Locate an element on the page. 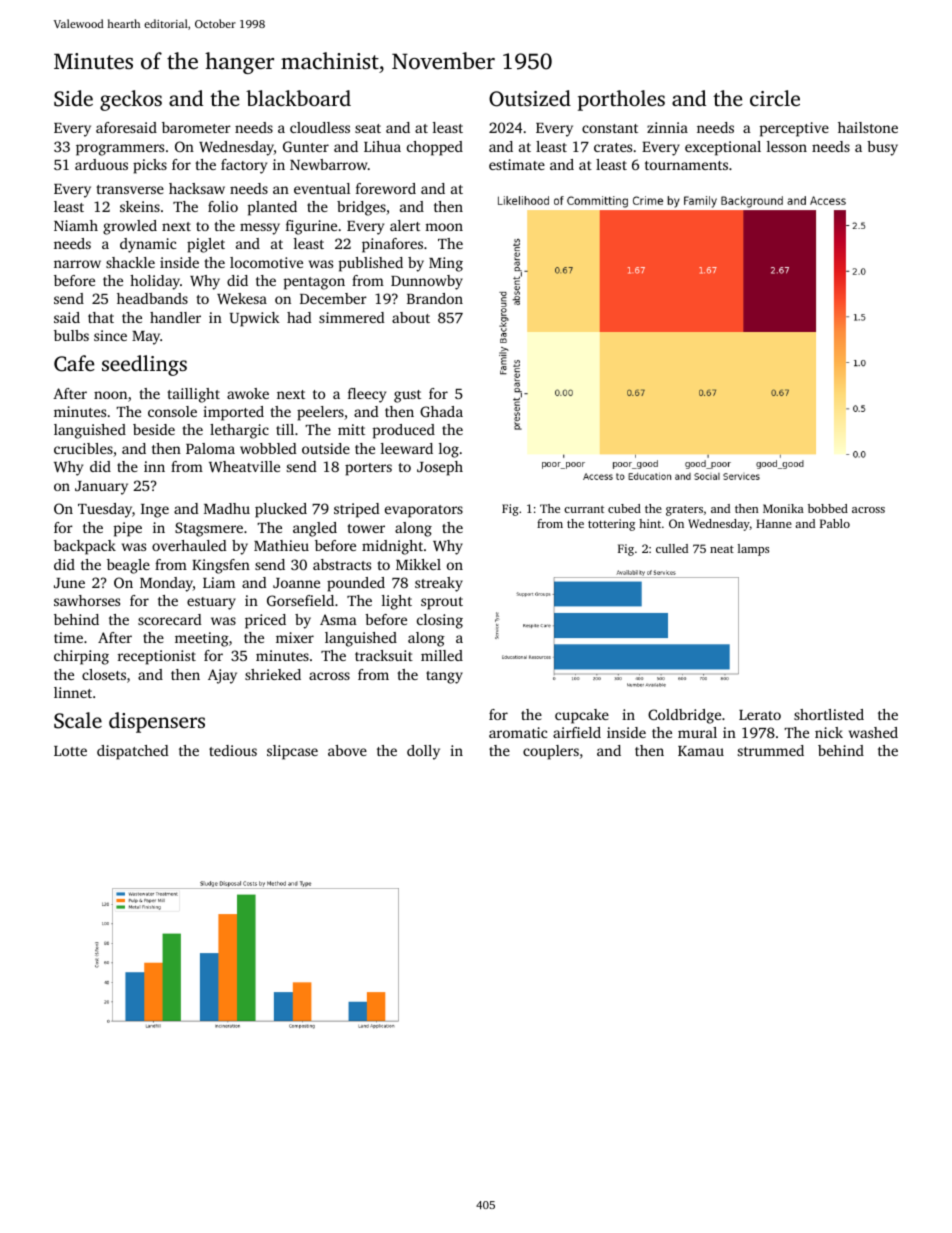 The width and height of the document is (952, 1233). sawhorses is located at coordinates (87, 600).
